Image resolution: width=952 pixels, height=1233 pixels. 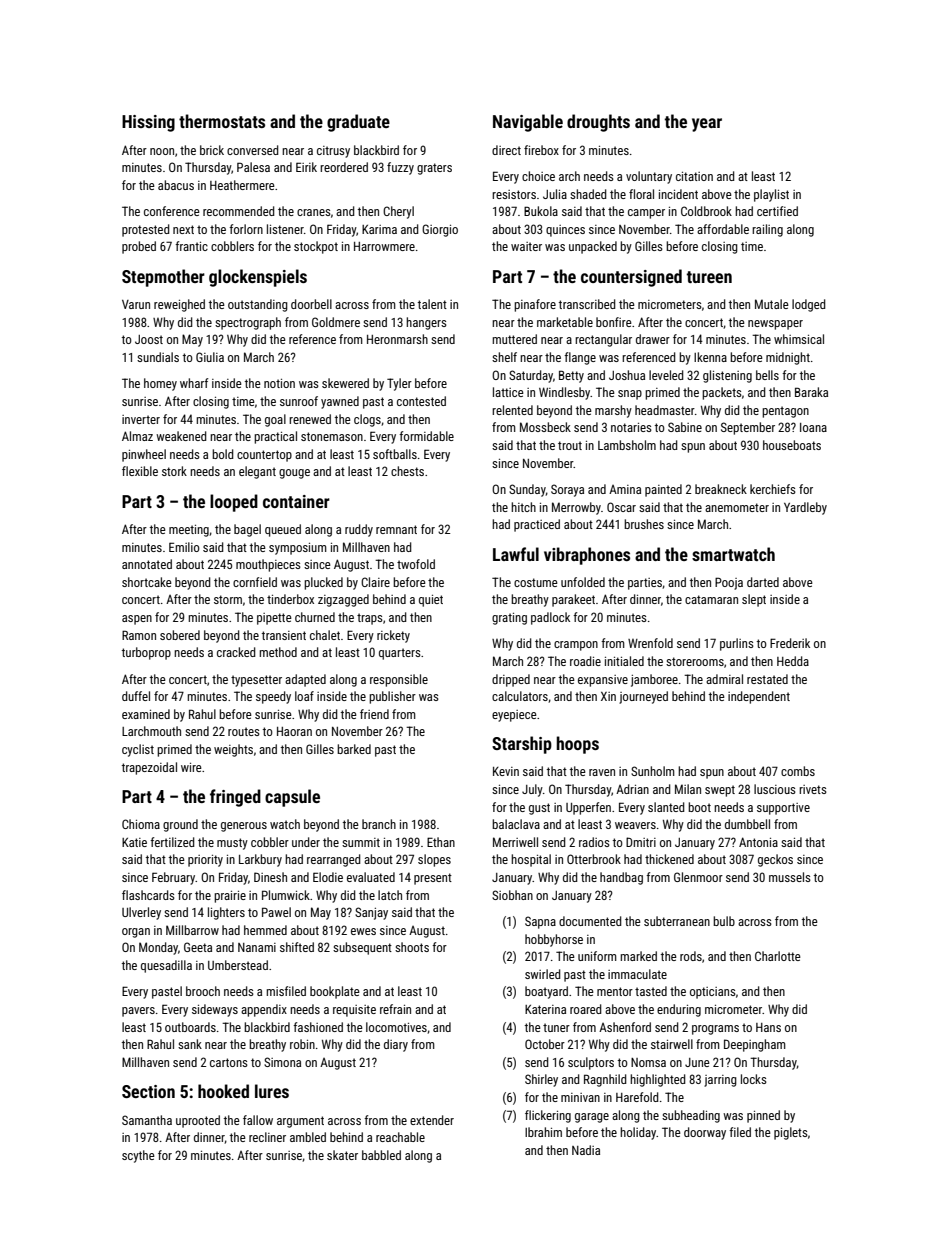 I want to click on thermostats, so click(x=222, y=121).
